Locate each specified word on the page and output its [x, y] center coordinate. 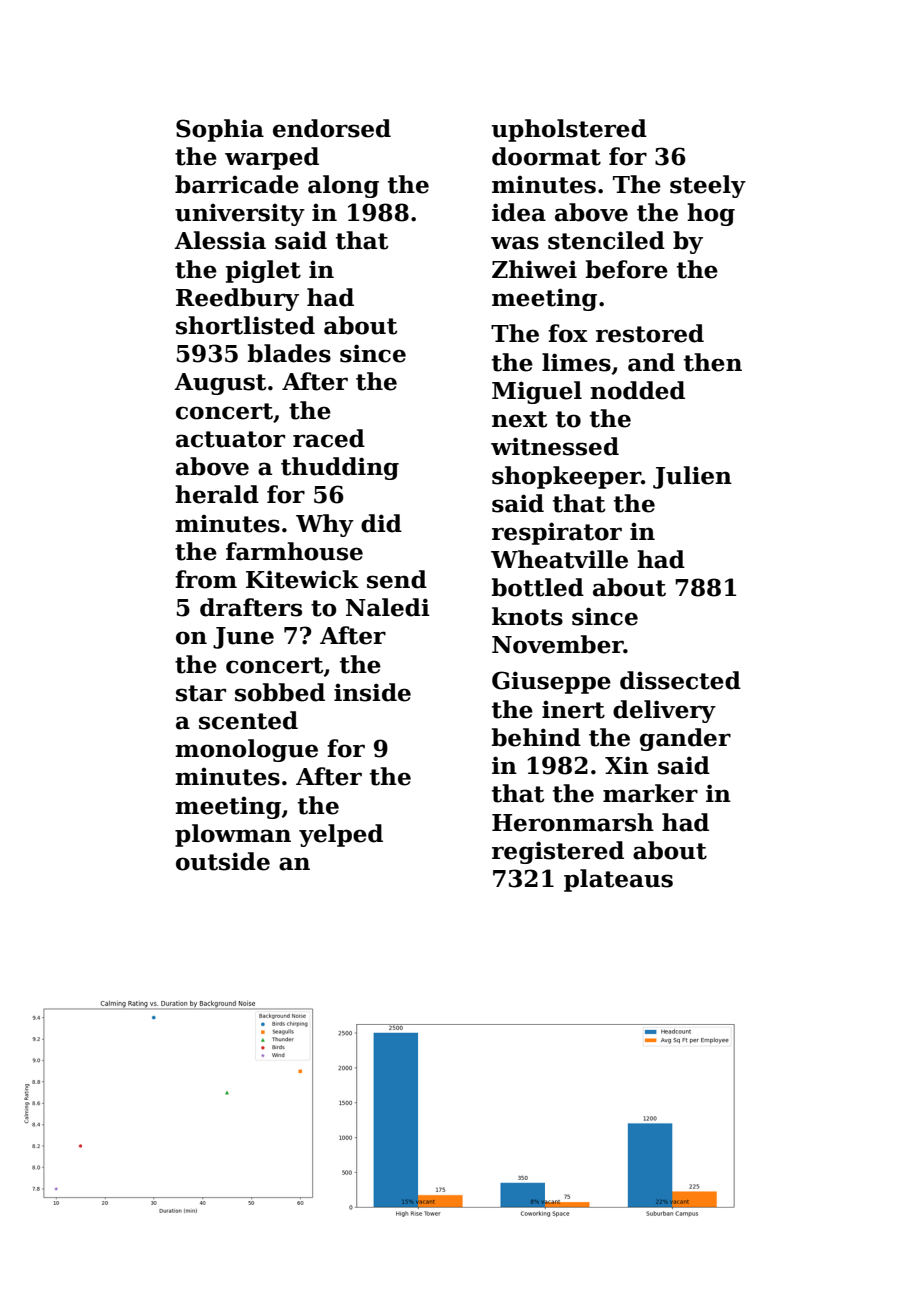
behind [536, 737]
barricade [237, 184]
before [627, 269]
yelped [341, 835]
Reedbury [237, 299]
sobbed [280, 692]
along [343, 186]
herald [217, 494]
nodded [637, 390]
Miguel [537, 392]
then [713, 362]
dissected [680, 680]
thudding [340, 468]
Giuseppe [551, 682]
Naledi [388, 607]
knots [527, 616]
